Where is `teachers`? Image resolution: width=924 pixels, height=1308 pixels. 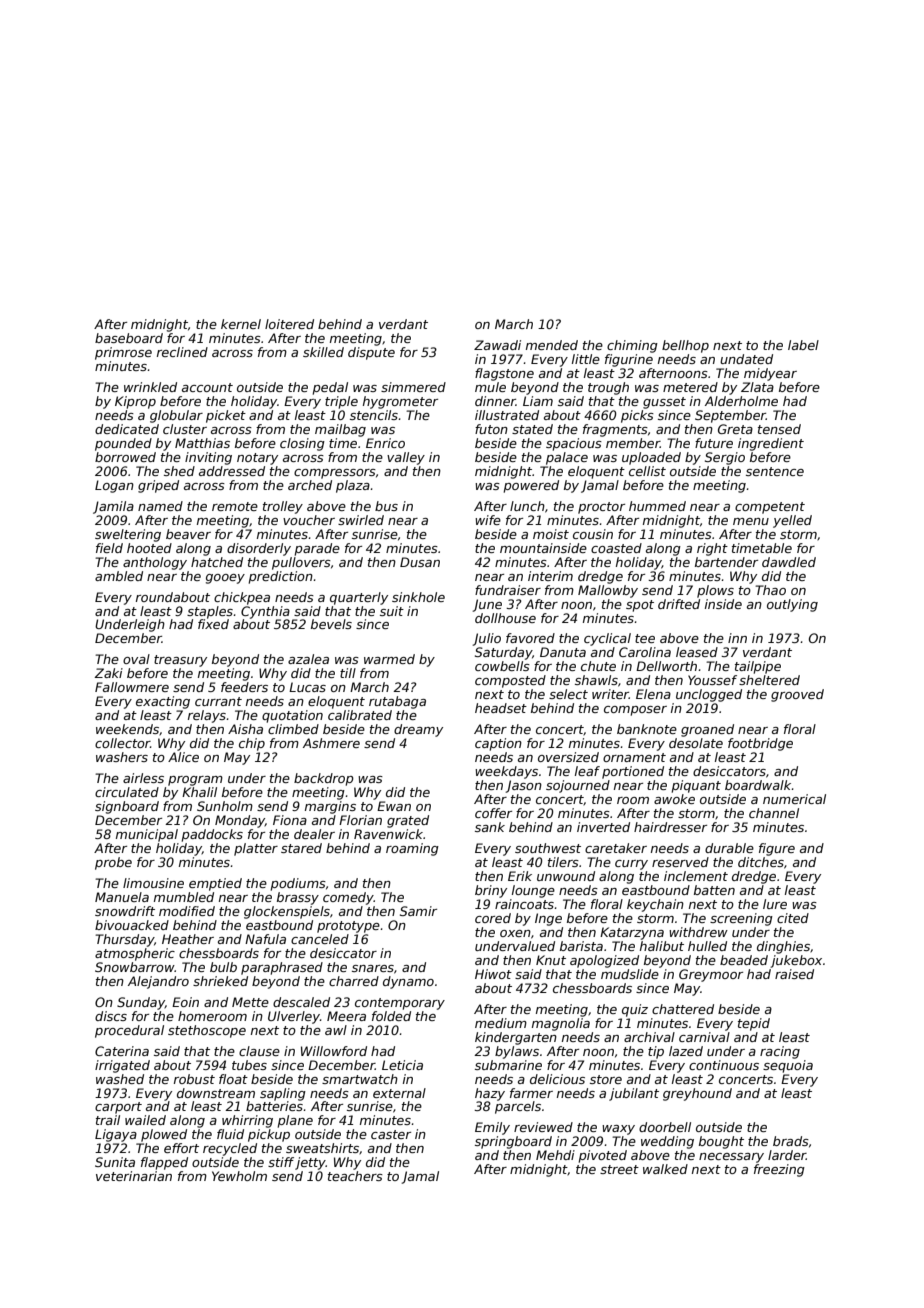
teachers is located at coordinates (355, 1176).
